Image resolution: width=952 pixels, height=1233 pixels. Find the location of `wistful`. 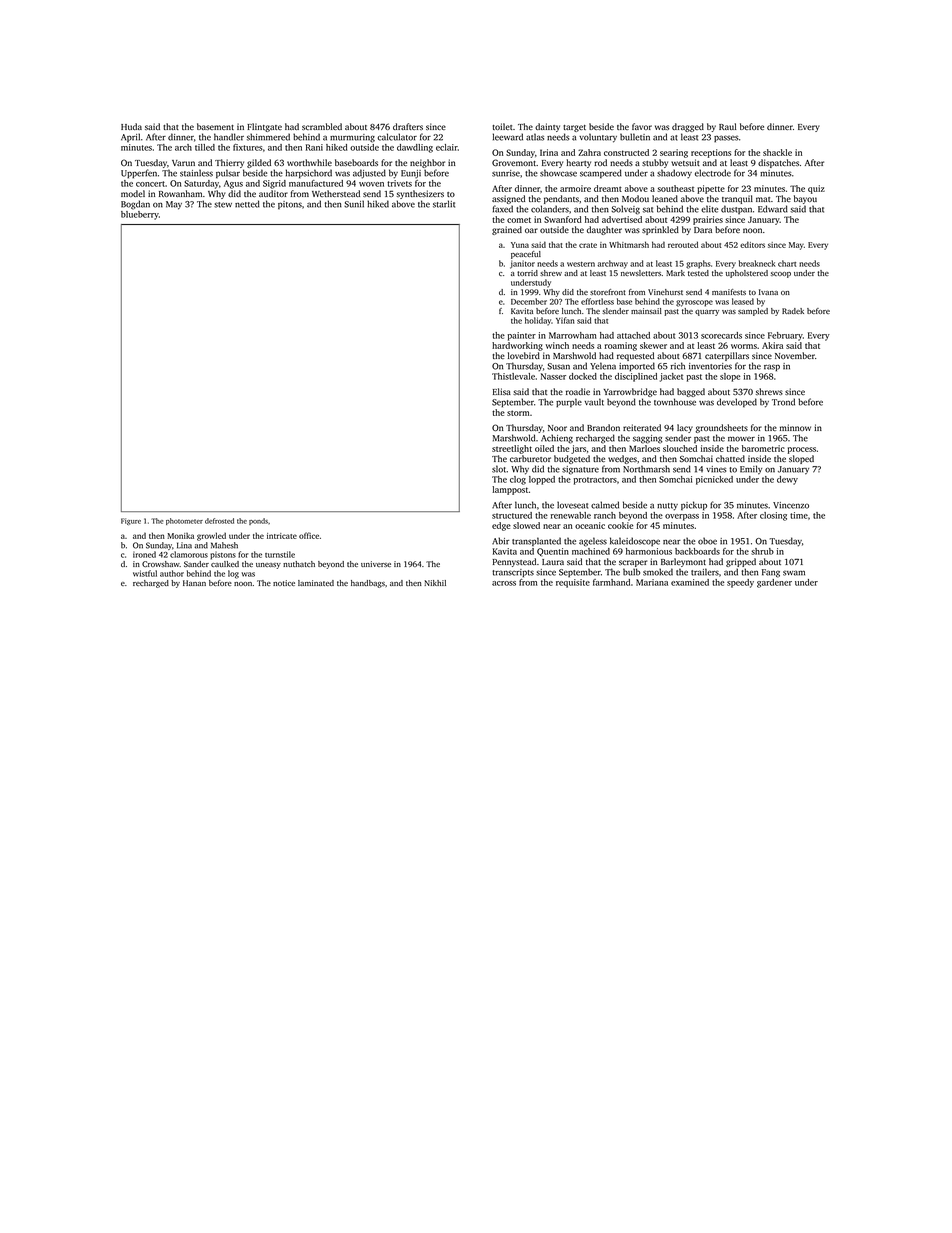

wistful is located at coordinates (145, 573).
